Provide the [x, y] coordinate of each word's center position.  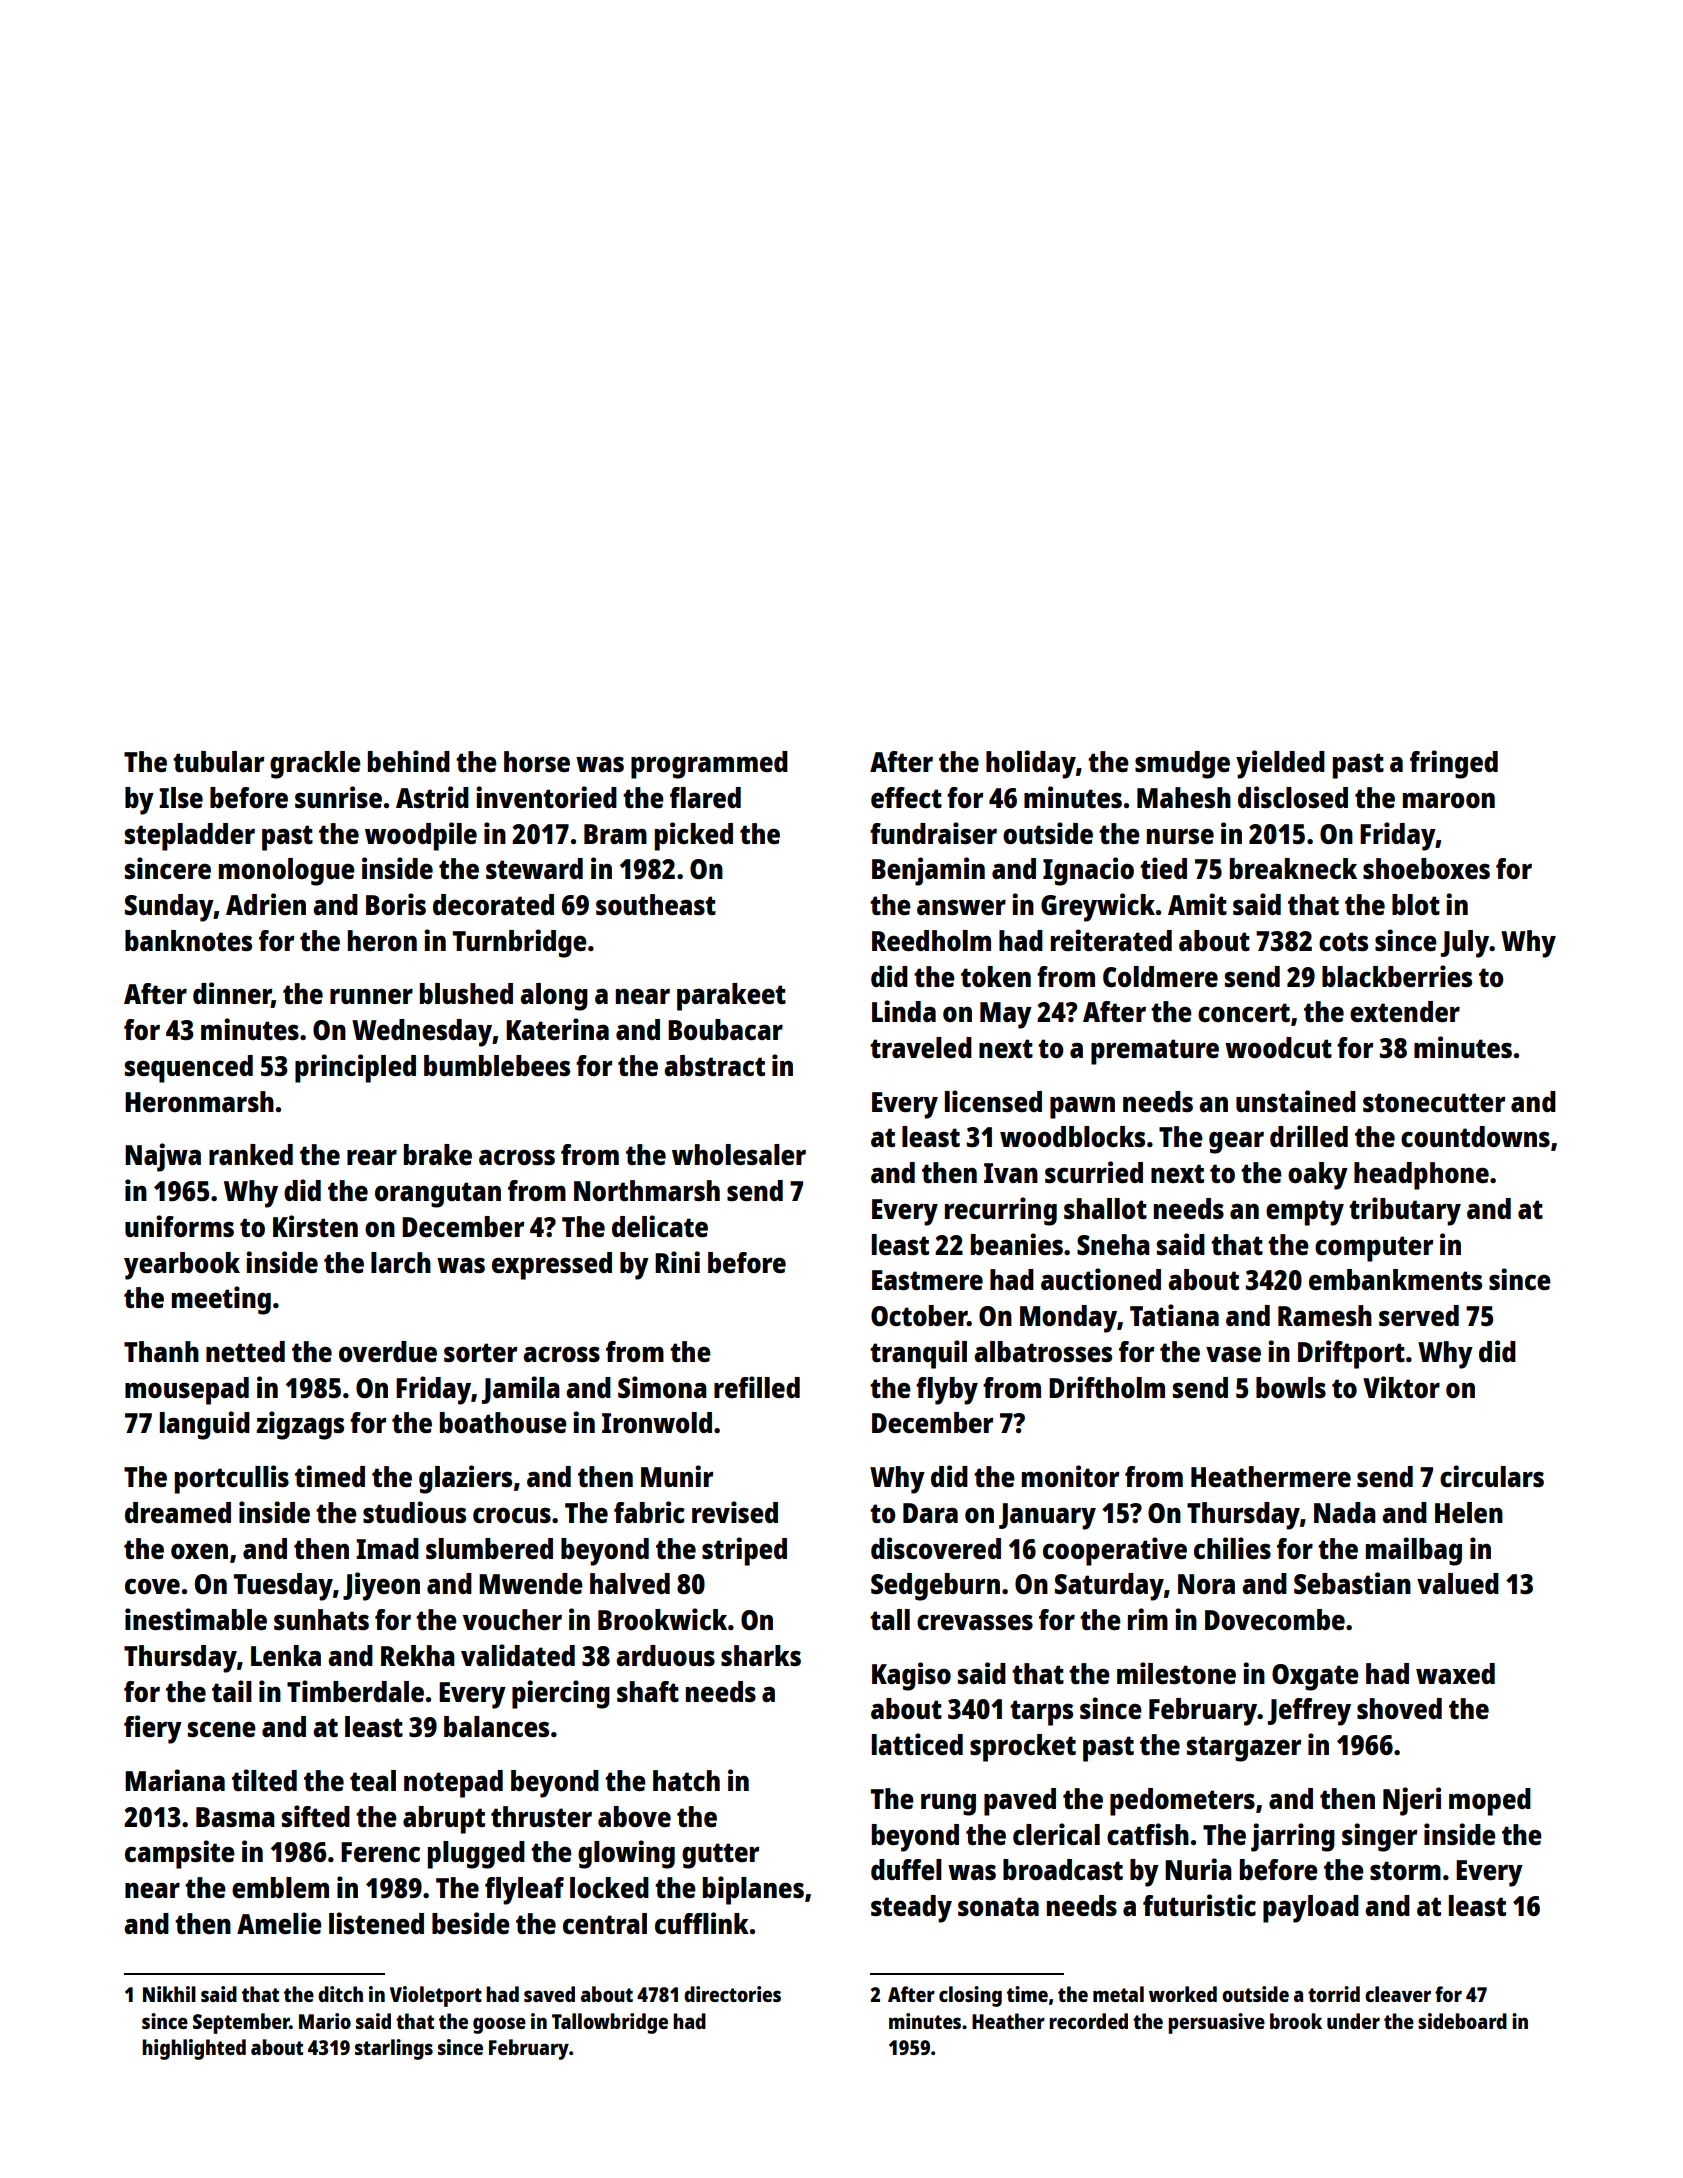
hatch [686, 1780]
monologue [287, 872]
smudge [1182, 765]
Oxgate [1315, 1677]
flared [705, 797]
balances [496, 1726]
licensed [993, 1101]
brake [438, 1154]
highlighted [194, 2049]
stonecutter [1434, 1102]
